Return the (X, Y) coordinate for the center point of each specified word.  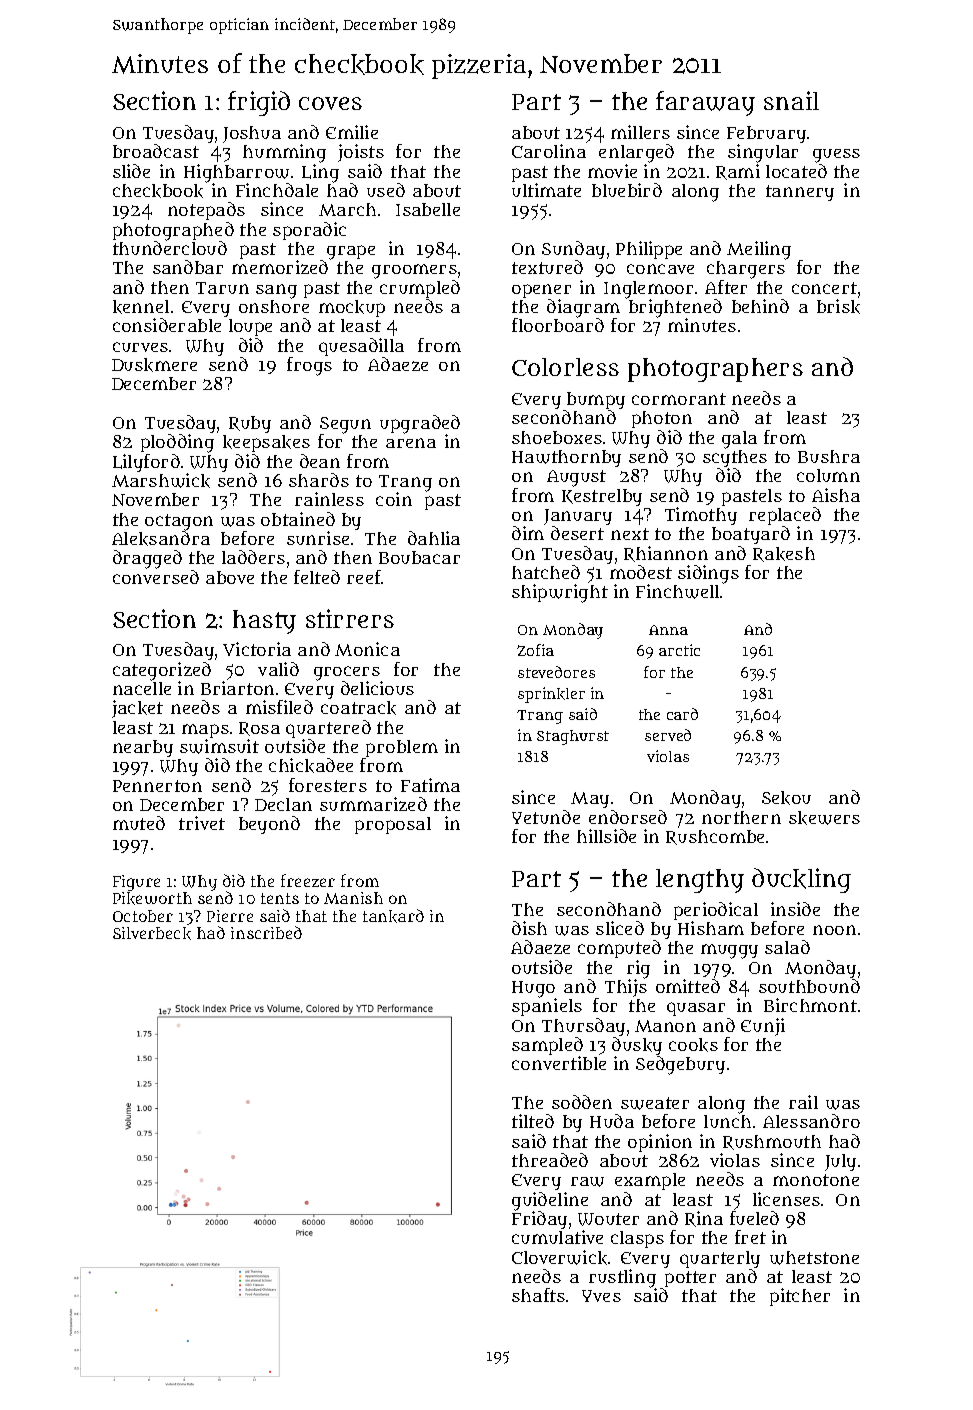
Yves (601, 1296)
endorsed (628, 817)
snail (791, 100)
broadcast (156, 151)
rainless (329, 499)
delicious (377, 688)
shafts (538, 1295)
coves (330, 103)
